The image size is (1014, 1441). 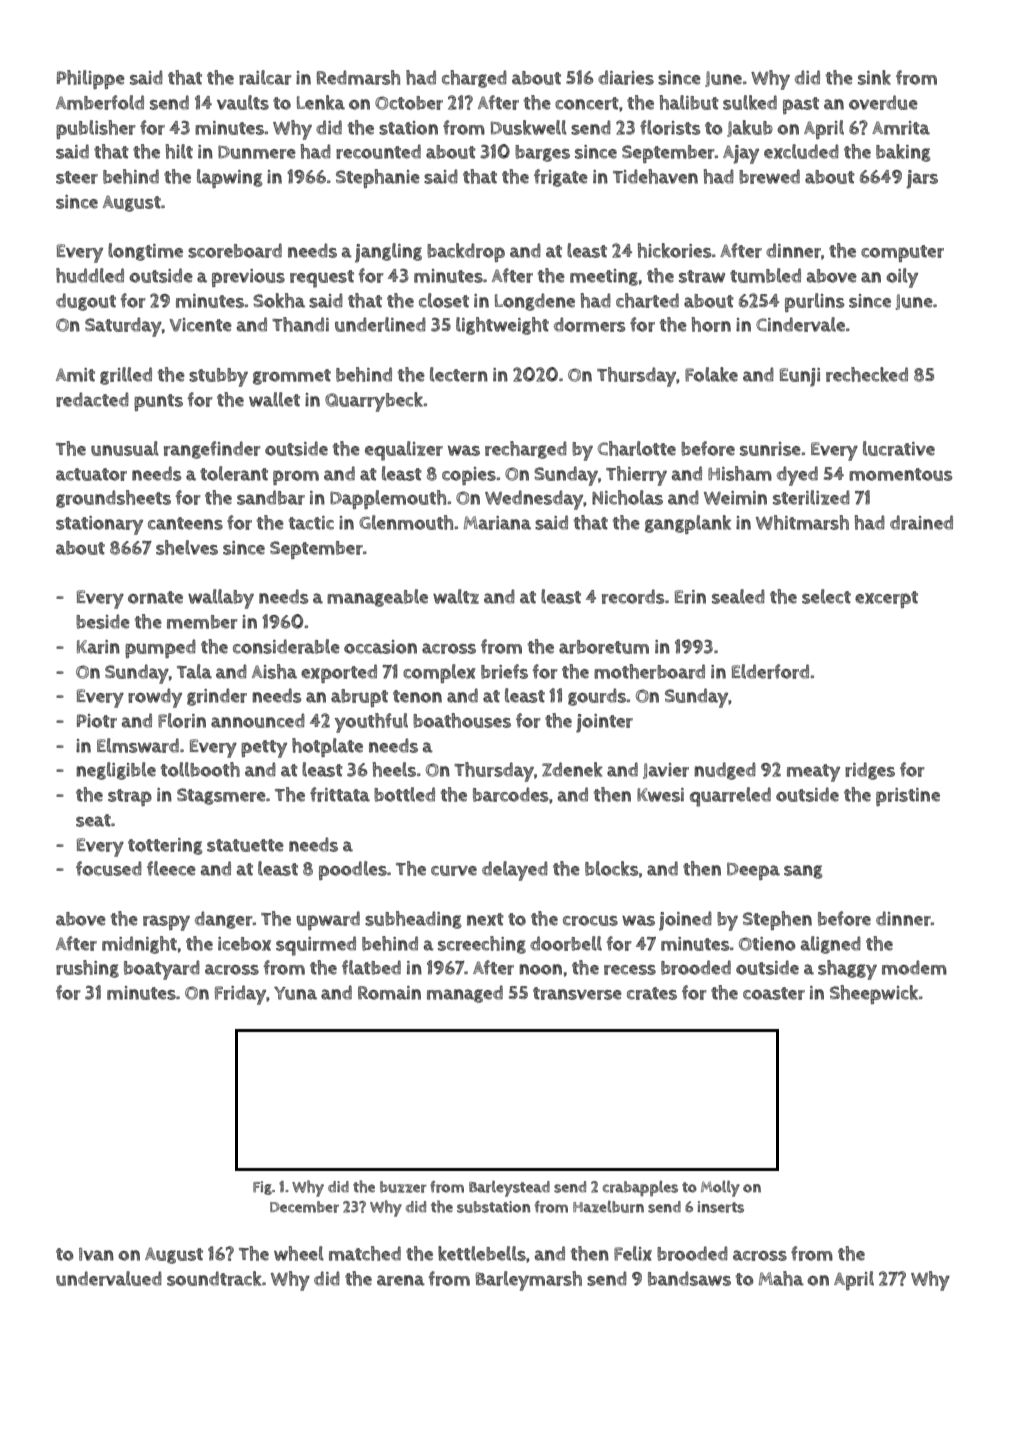 I want to click on diaries, so click(x=626, y=77).
